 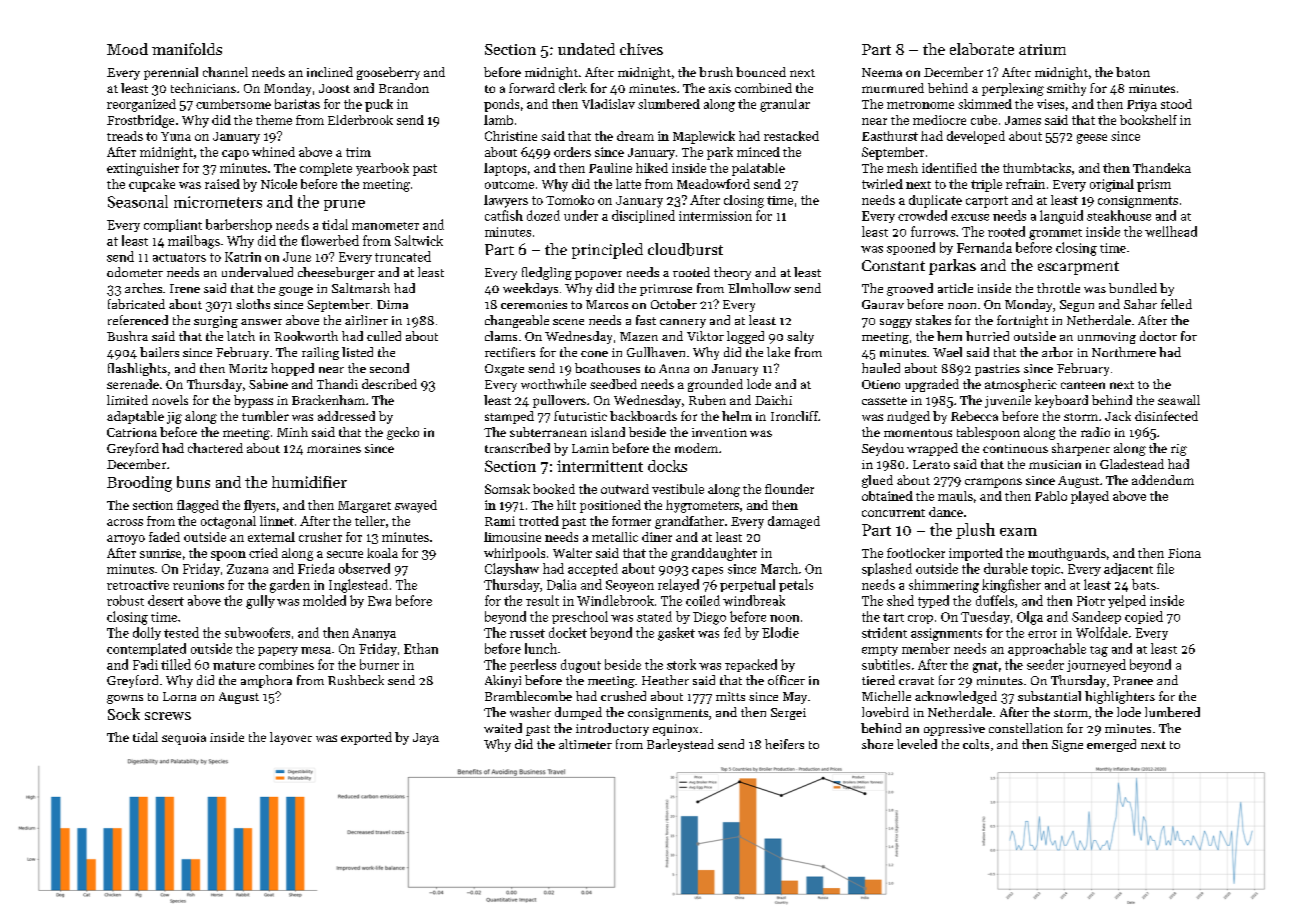 What do you see at coordinates (1050, 104) in the screenshot?
I see `vises` at bounding box center [1050, 104].
